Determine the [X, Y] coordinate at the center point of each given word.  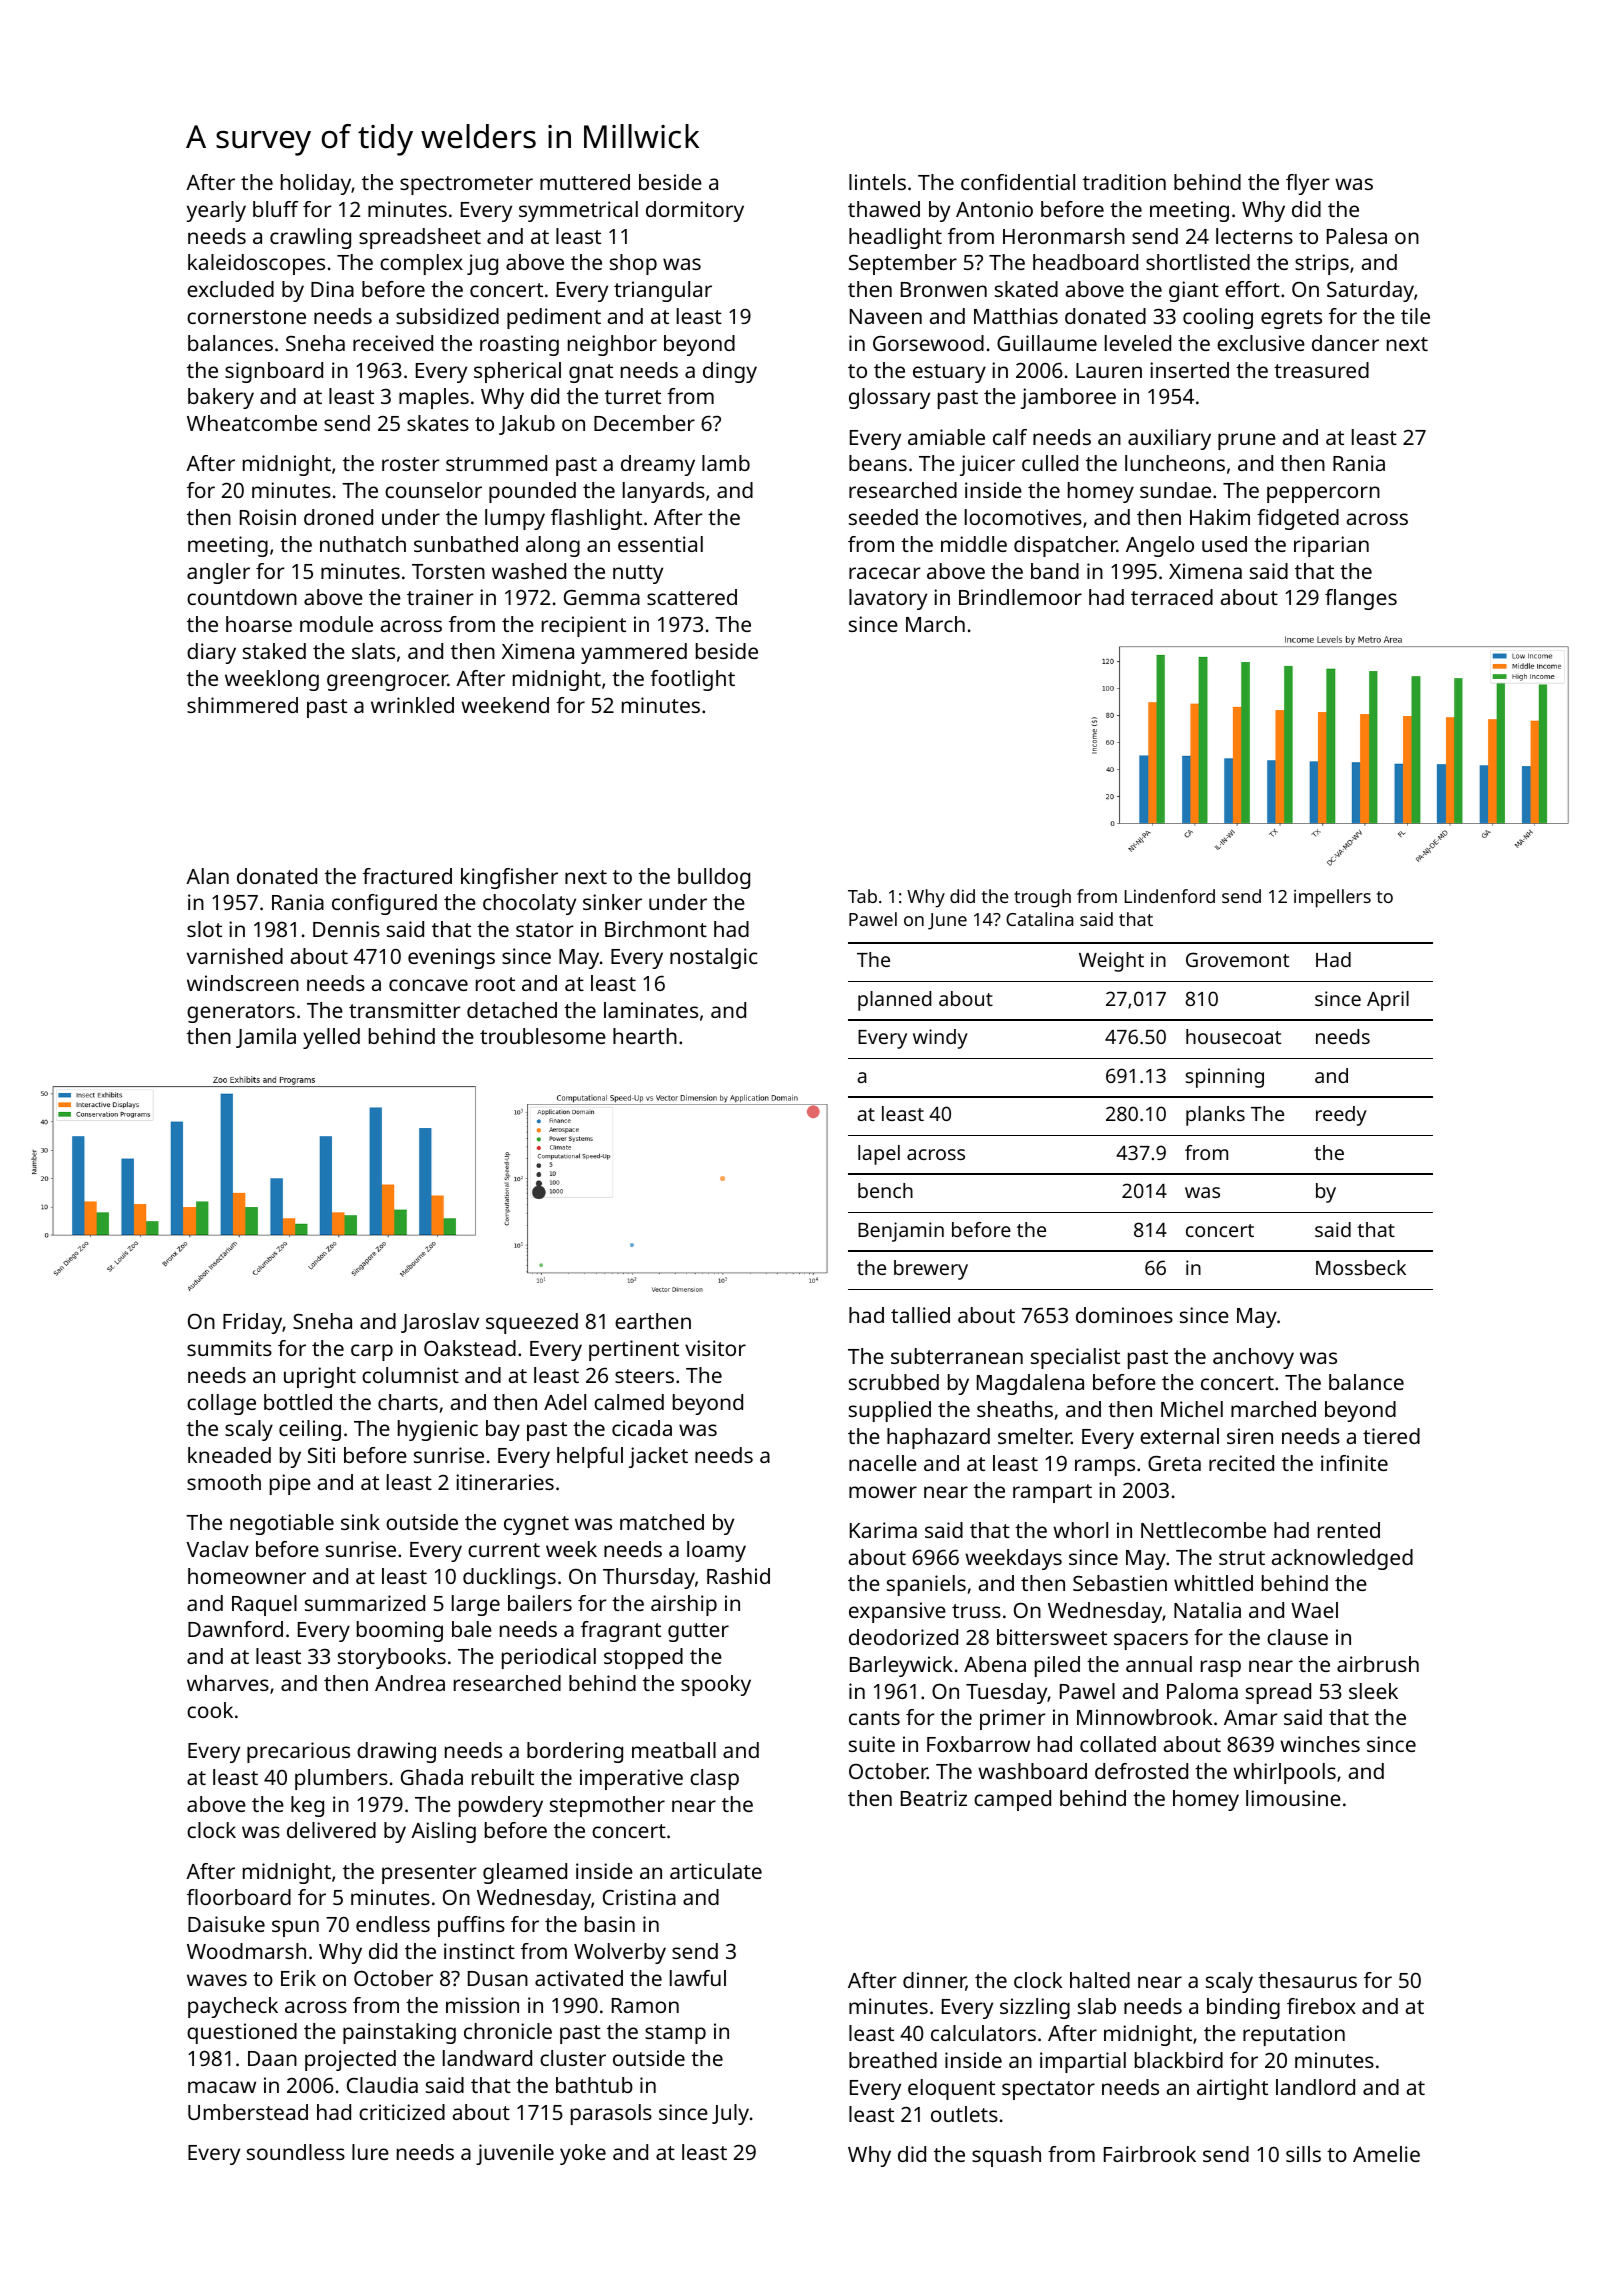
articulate [716, 1871]
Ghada [432, 1777]
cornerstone [246, 317]
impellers [1332, 898]
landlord [1315, 2087]
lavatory [888, 599]
